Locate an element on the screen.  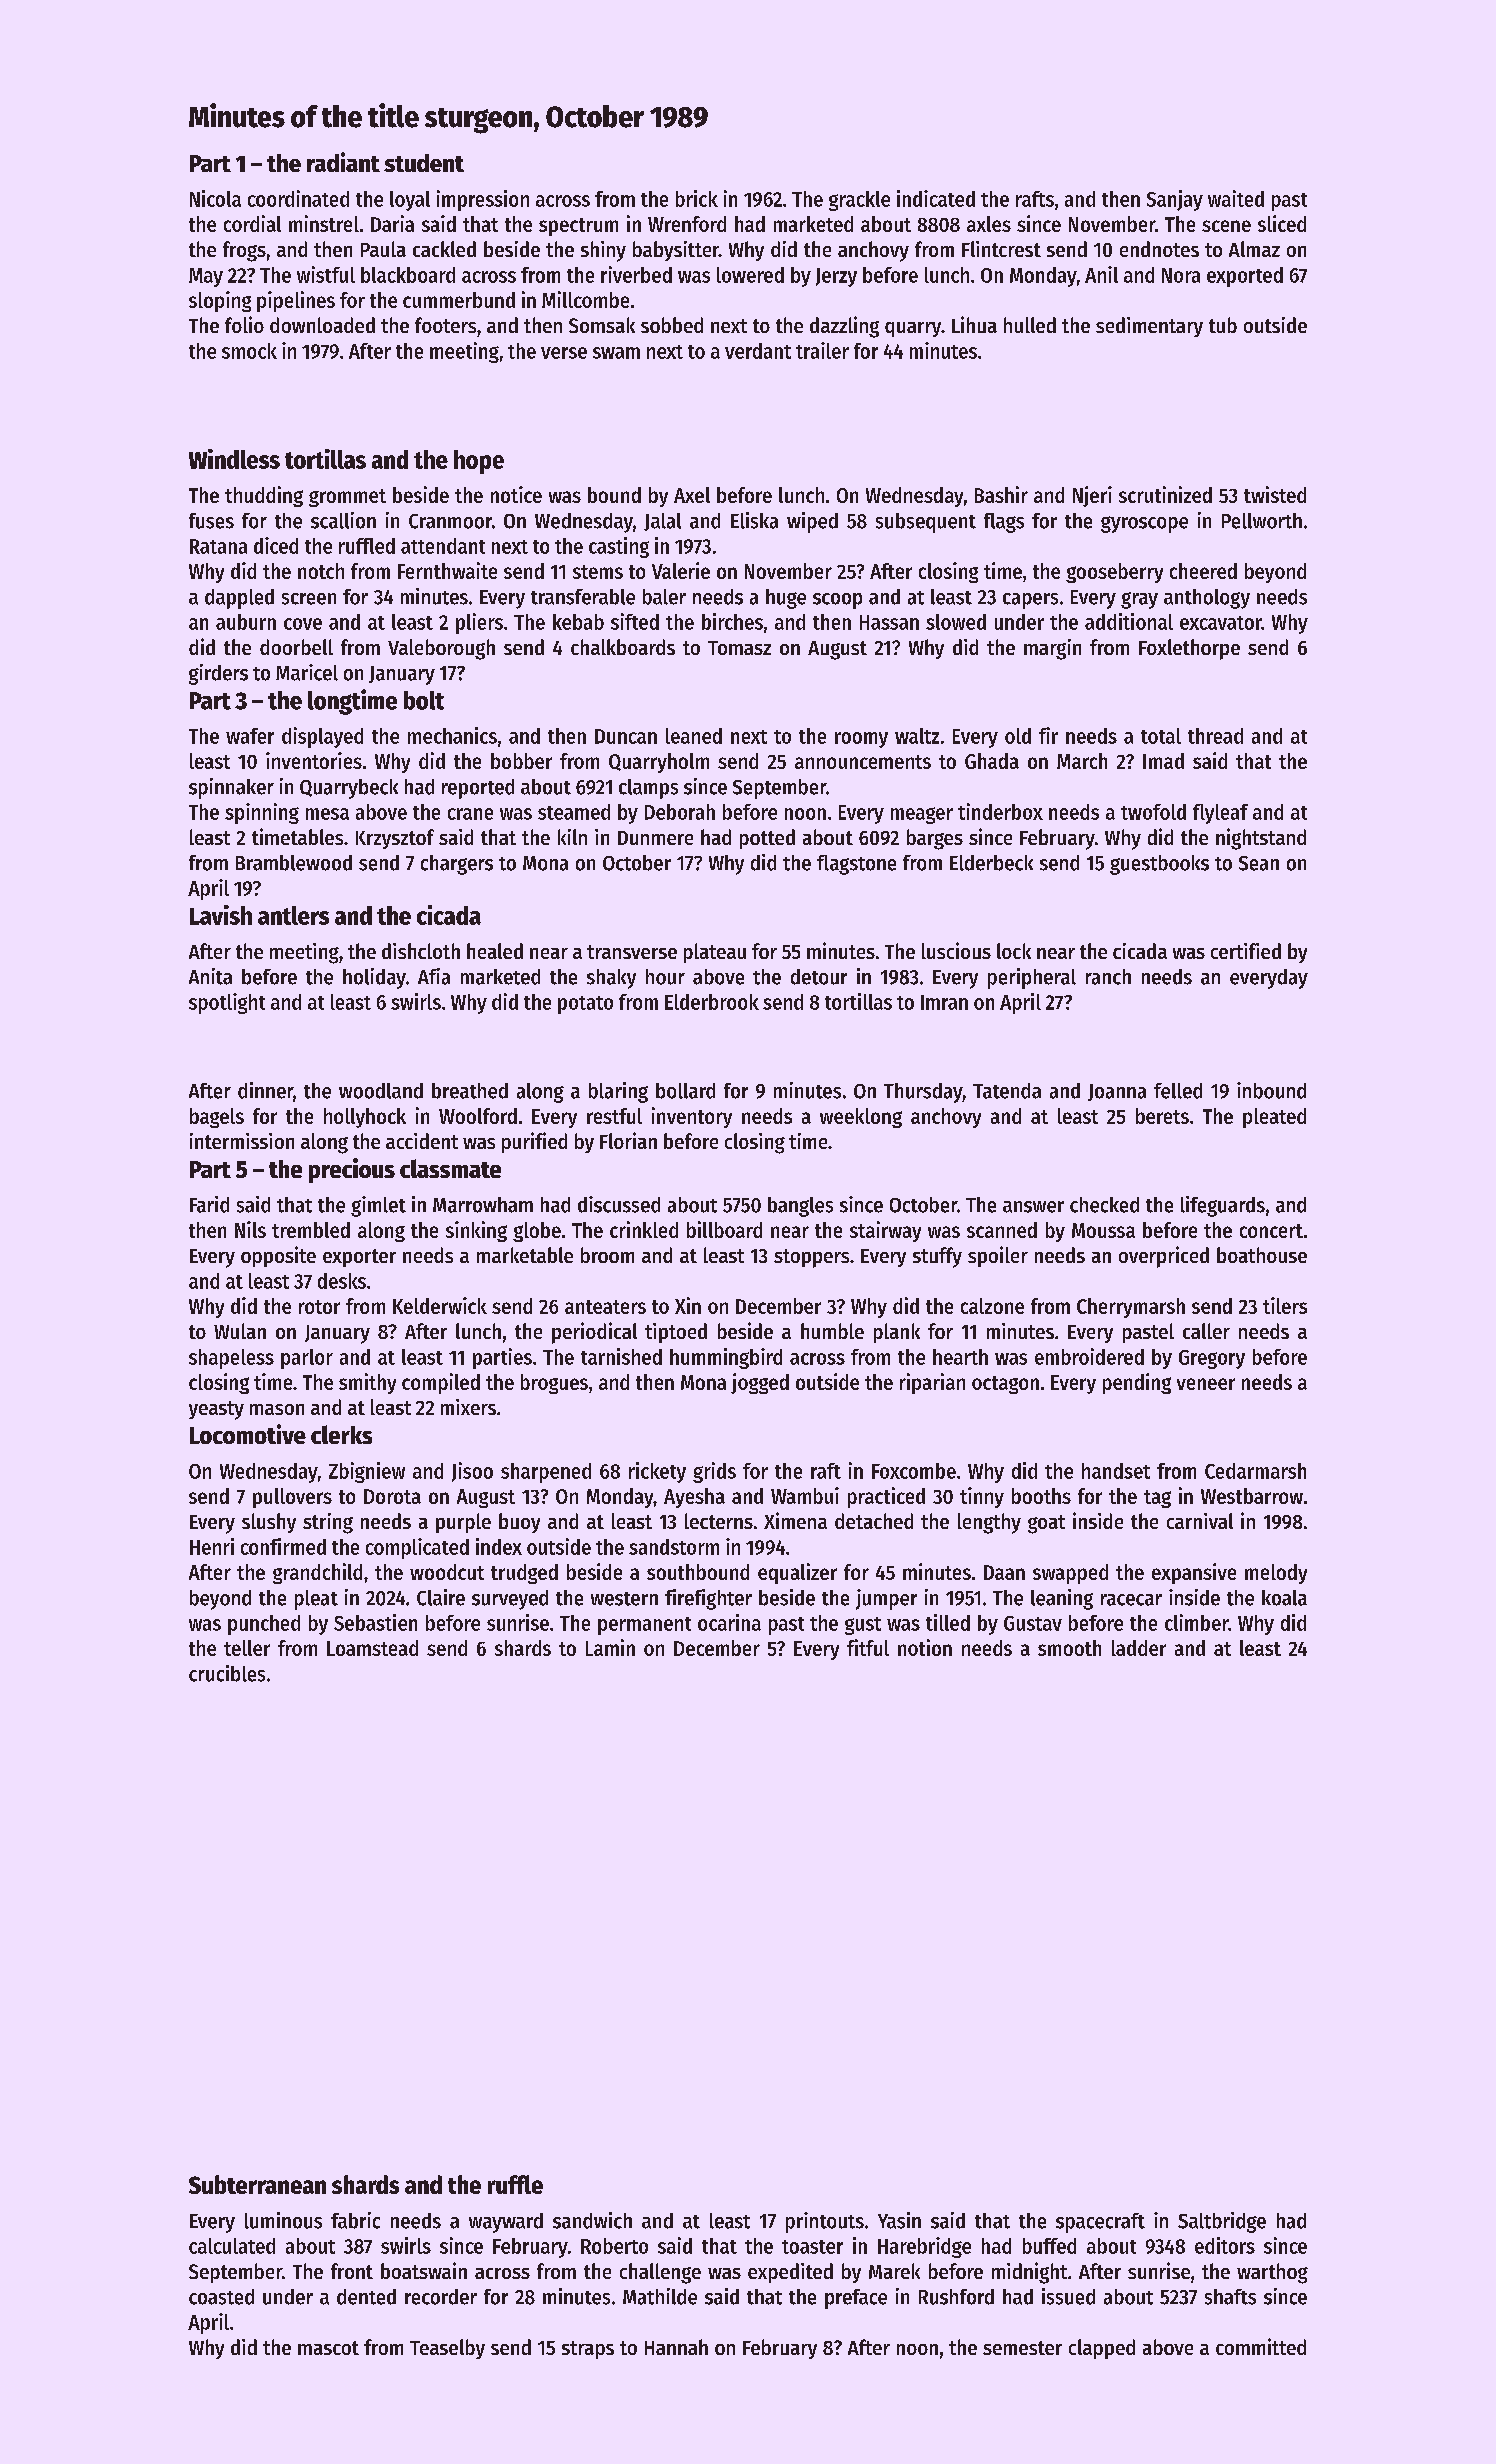
smooth is located at coordinates (1069, 1648).
